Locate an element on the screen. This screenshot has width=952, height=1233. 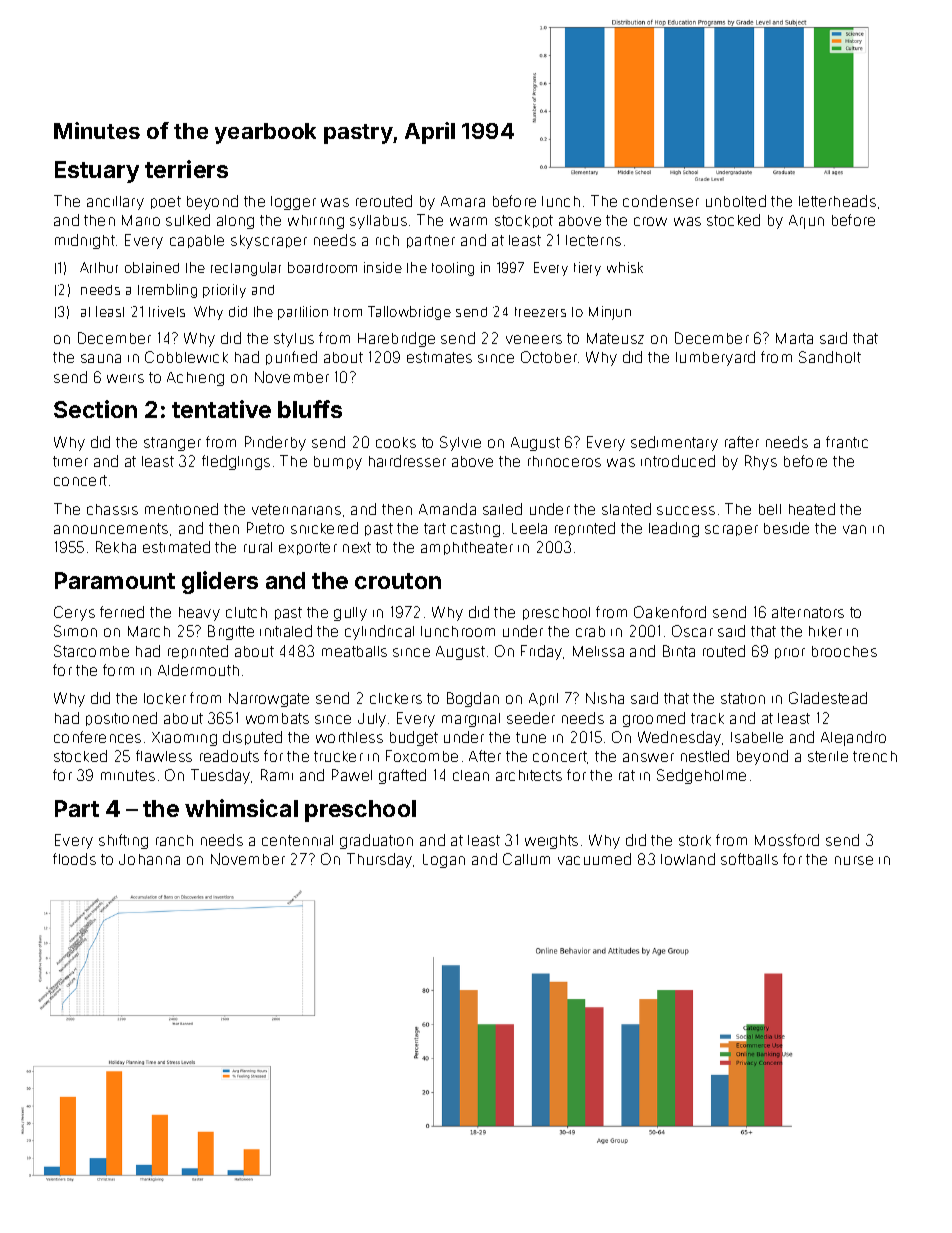
Pietro is located at coordinates (265, 528).
